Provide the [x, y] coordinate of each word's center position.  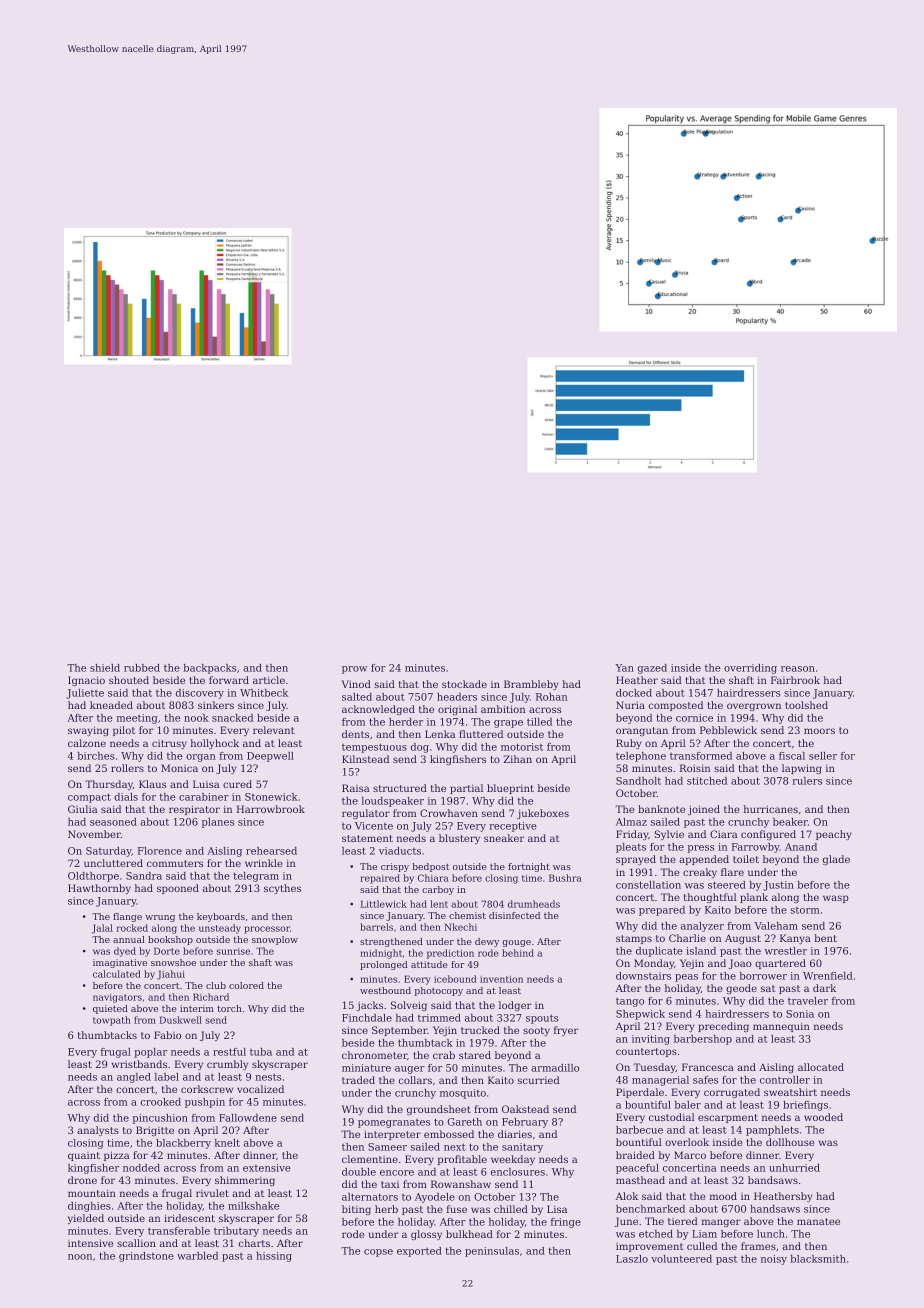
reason [798, 669]
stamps [634, 939]
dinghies [89, 1207]
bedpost [430, 867]
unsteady [220, 929]
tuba [261, 1052]
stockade [464, 684]
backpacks [209, 669]
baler [688, 1105]
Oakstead [525, 1109]
